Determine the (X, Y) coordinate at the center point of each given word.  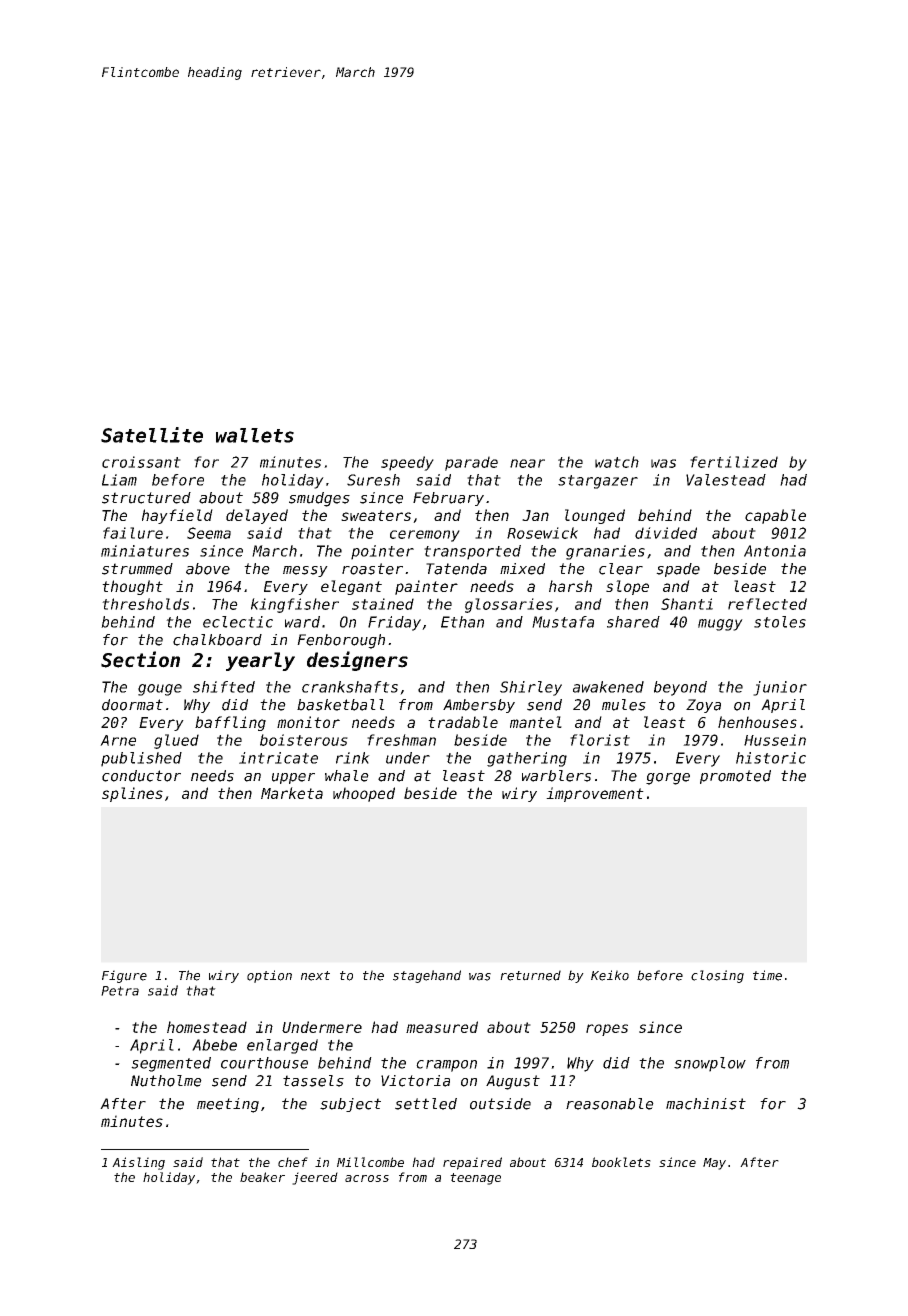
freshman (401, 740)
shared (633, 622)
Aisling (138, 1163)
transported (472, 552)
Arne (118, 740)
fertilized (734, 462)
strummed (137, 569)
